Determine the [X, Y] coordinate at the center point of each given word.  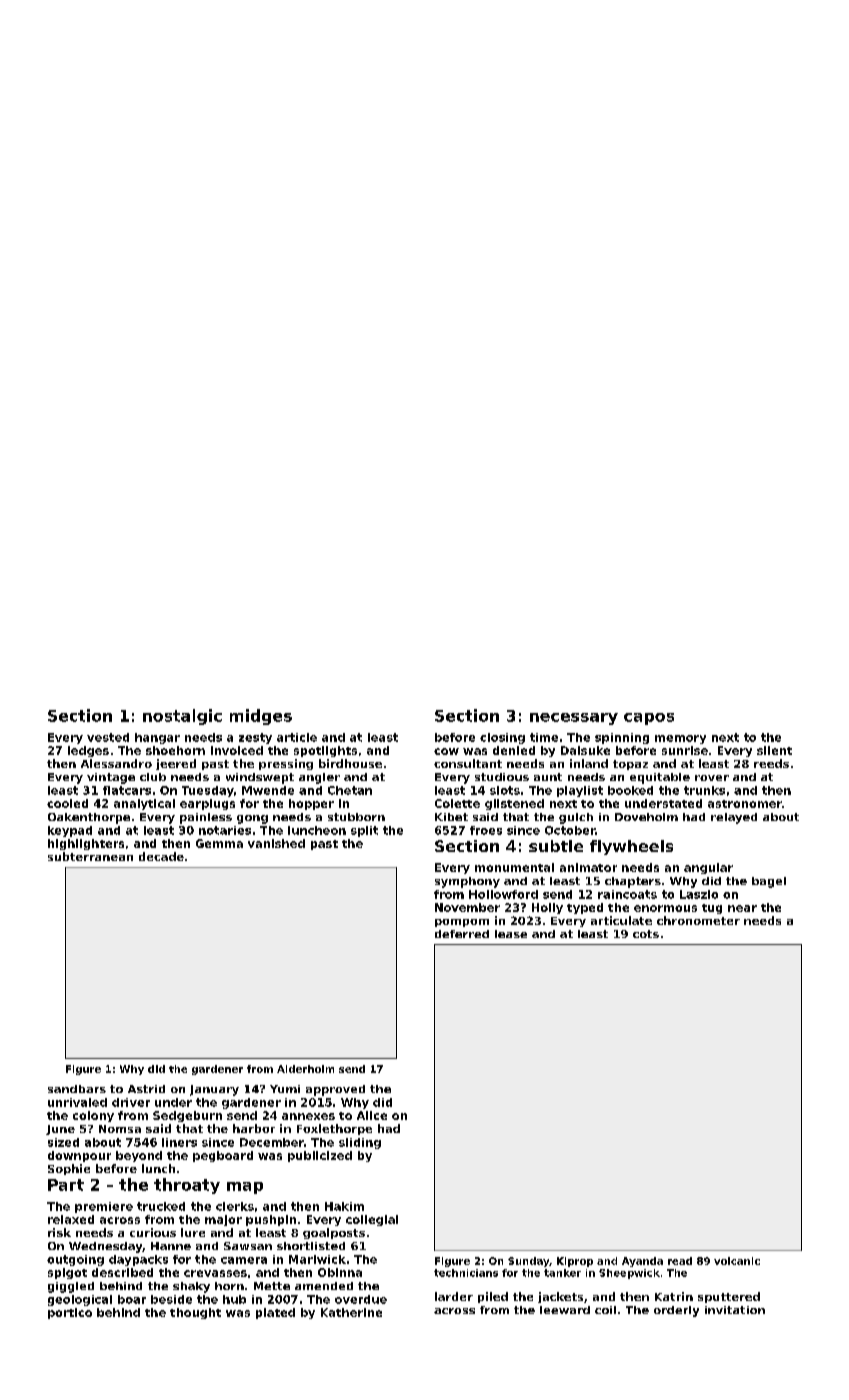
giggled [71, 1287]
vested [108, 737]
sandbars [77, 1089]
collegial [372, 1220]
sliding [360, 1143]
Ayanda [642, 1262]
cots [646, 934]
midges [261, 717]
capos [649, 719]
